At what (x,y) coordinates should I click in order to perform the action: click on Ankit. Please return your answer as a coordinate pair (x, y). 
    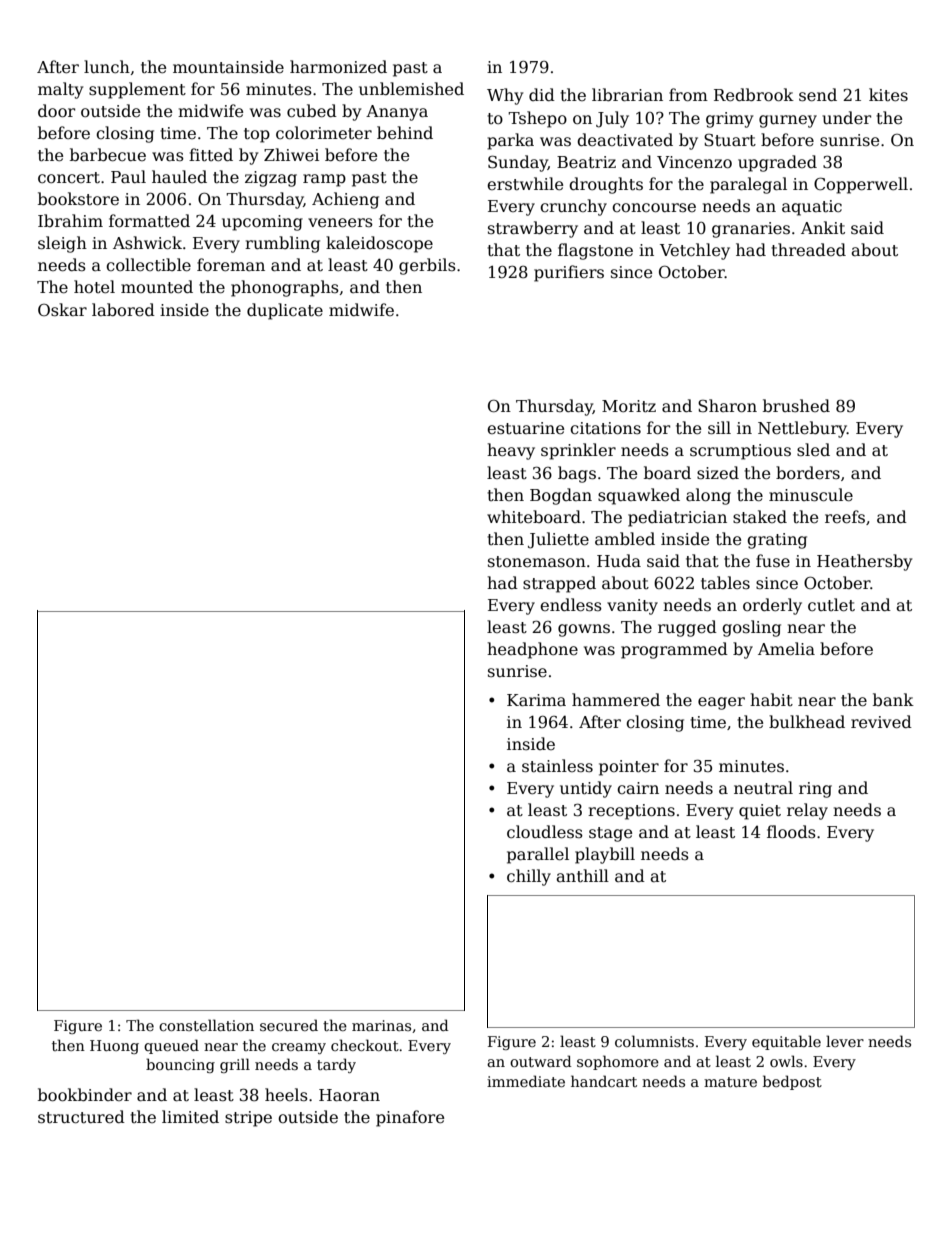
    Looking at the image, I should click on (823, 227).
